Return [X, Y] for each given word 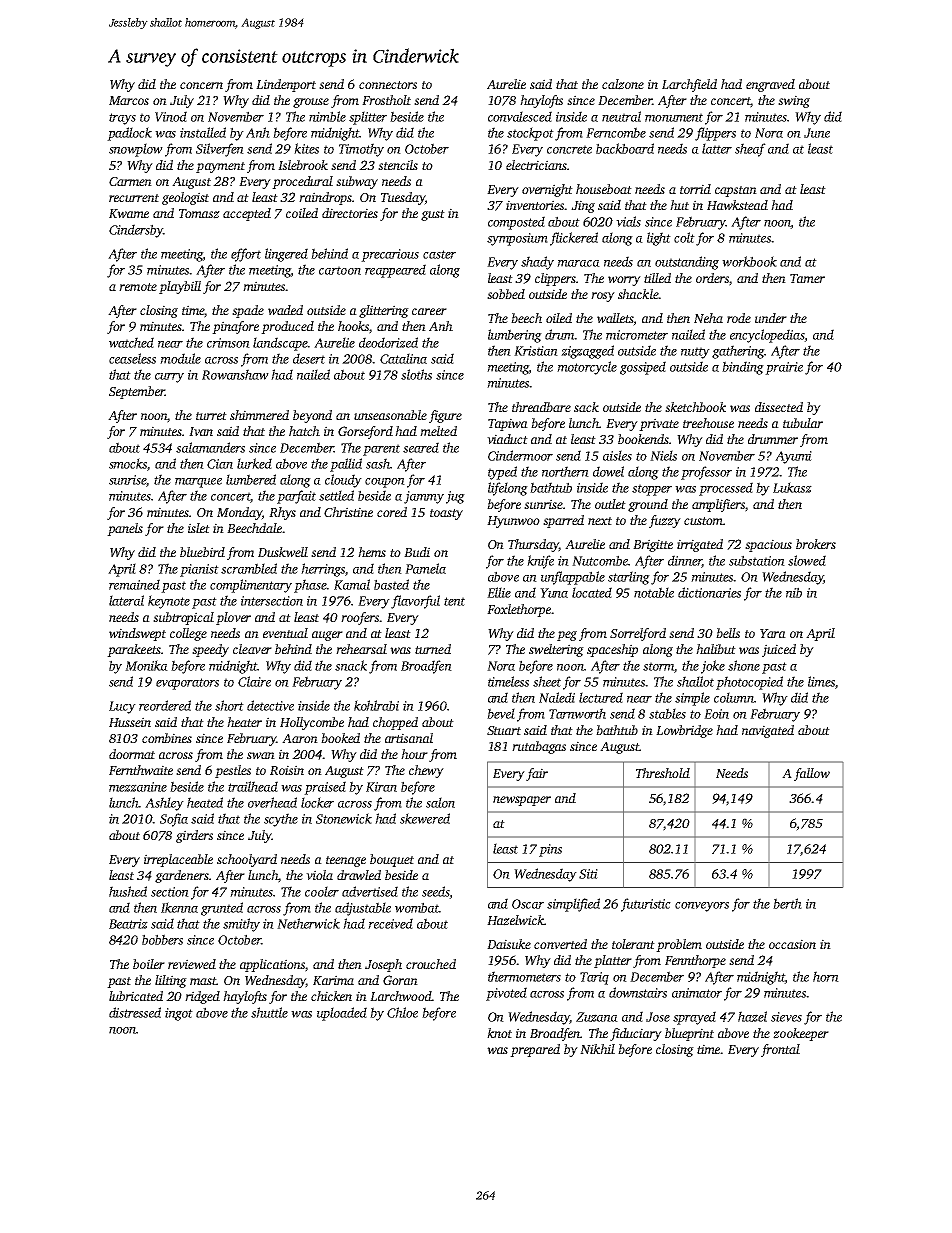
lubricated [136, 996]
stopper [652, 490]
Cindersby [136, 231]
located [592, 592]
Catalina [403, 358]
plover [233, 618]
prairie [784, 368]
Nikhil [597, 1049]
